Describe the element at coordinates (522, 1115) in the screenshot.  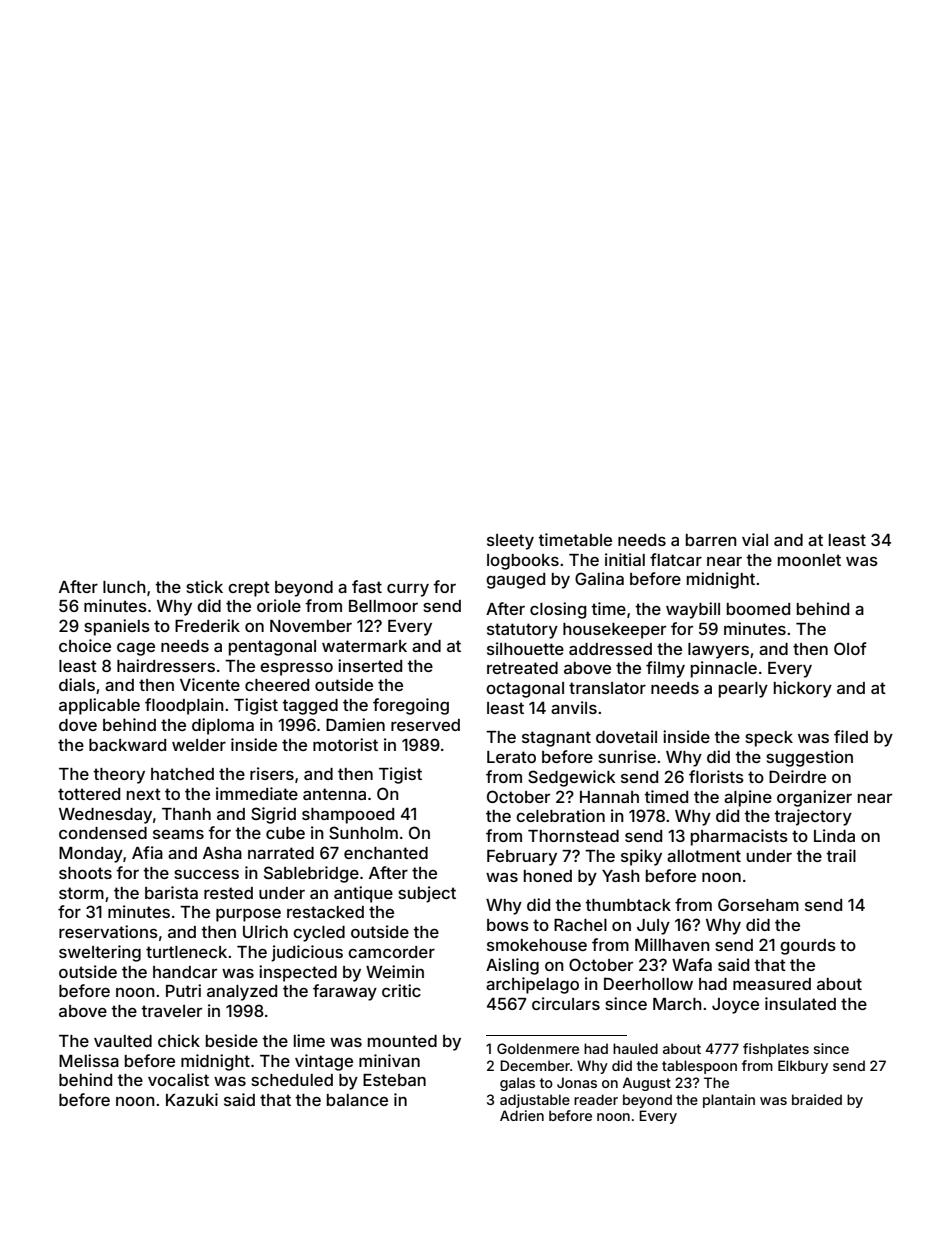
I see `Adrien` at that location.
